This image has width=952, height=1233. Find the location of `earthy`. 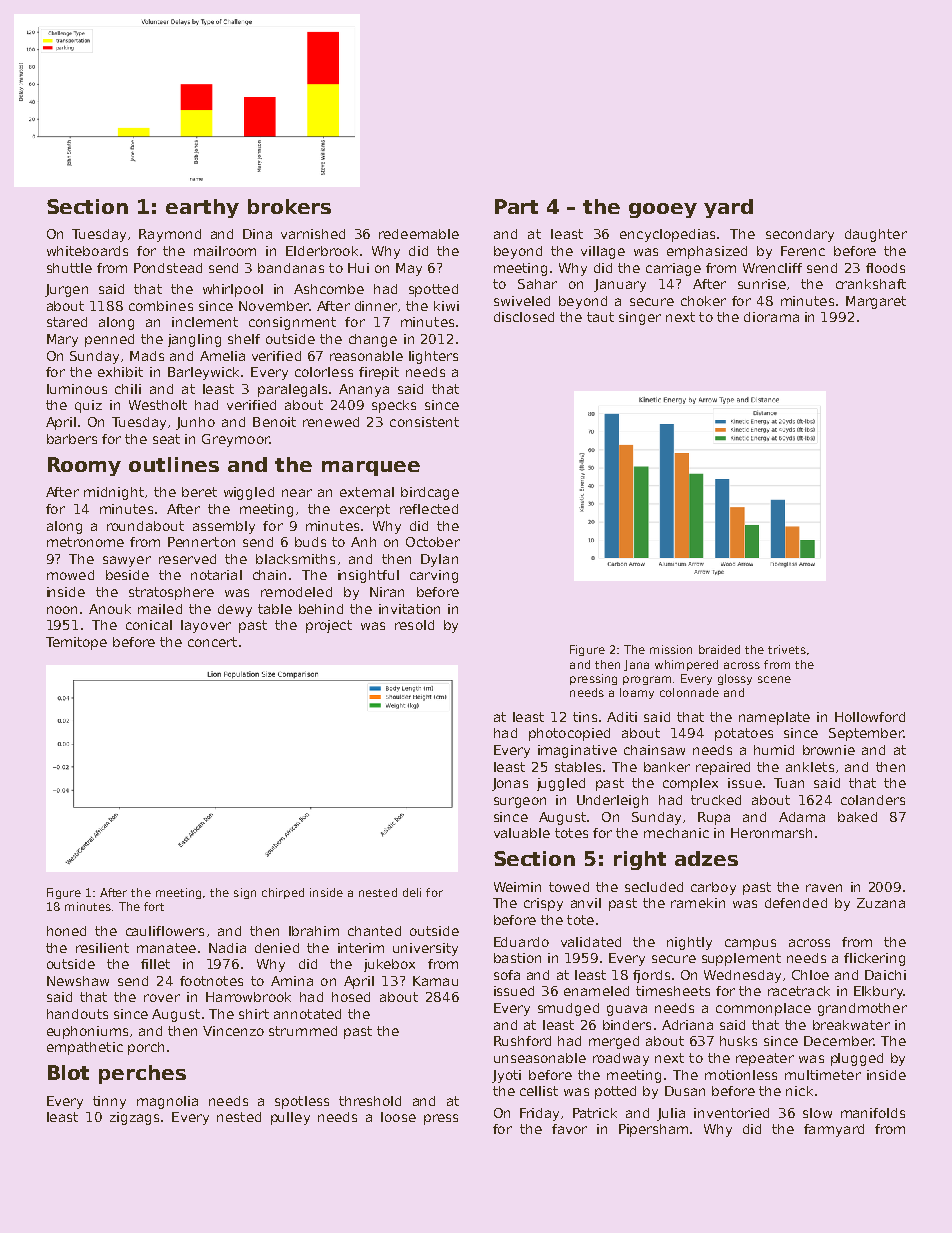

earthy is located at coordinates (202, 208).
